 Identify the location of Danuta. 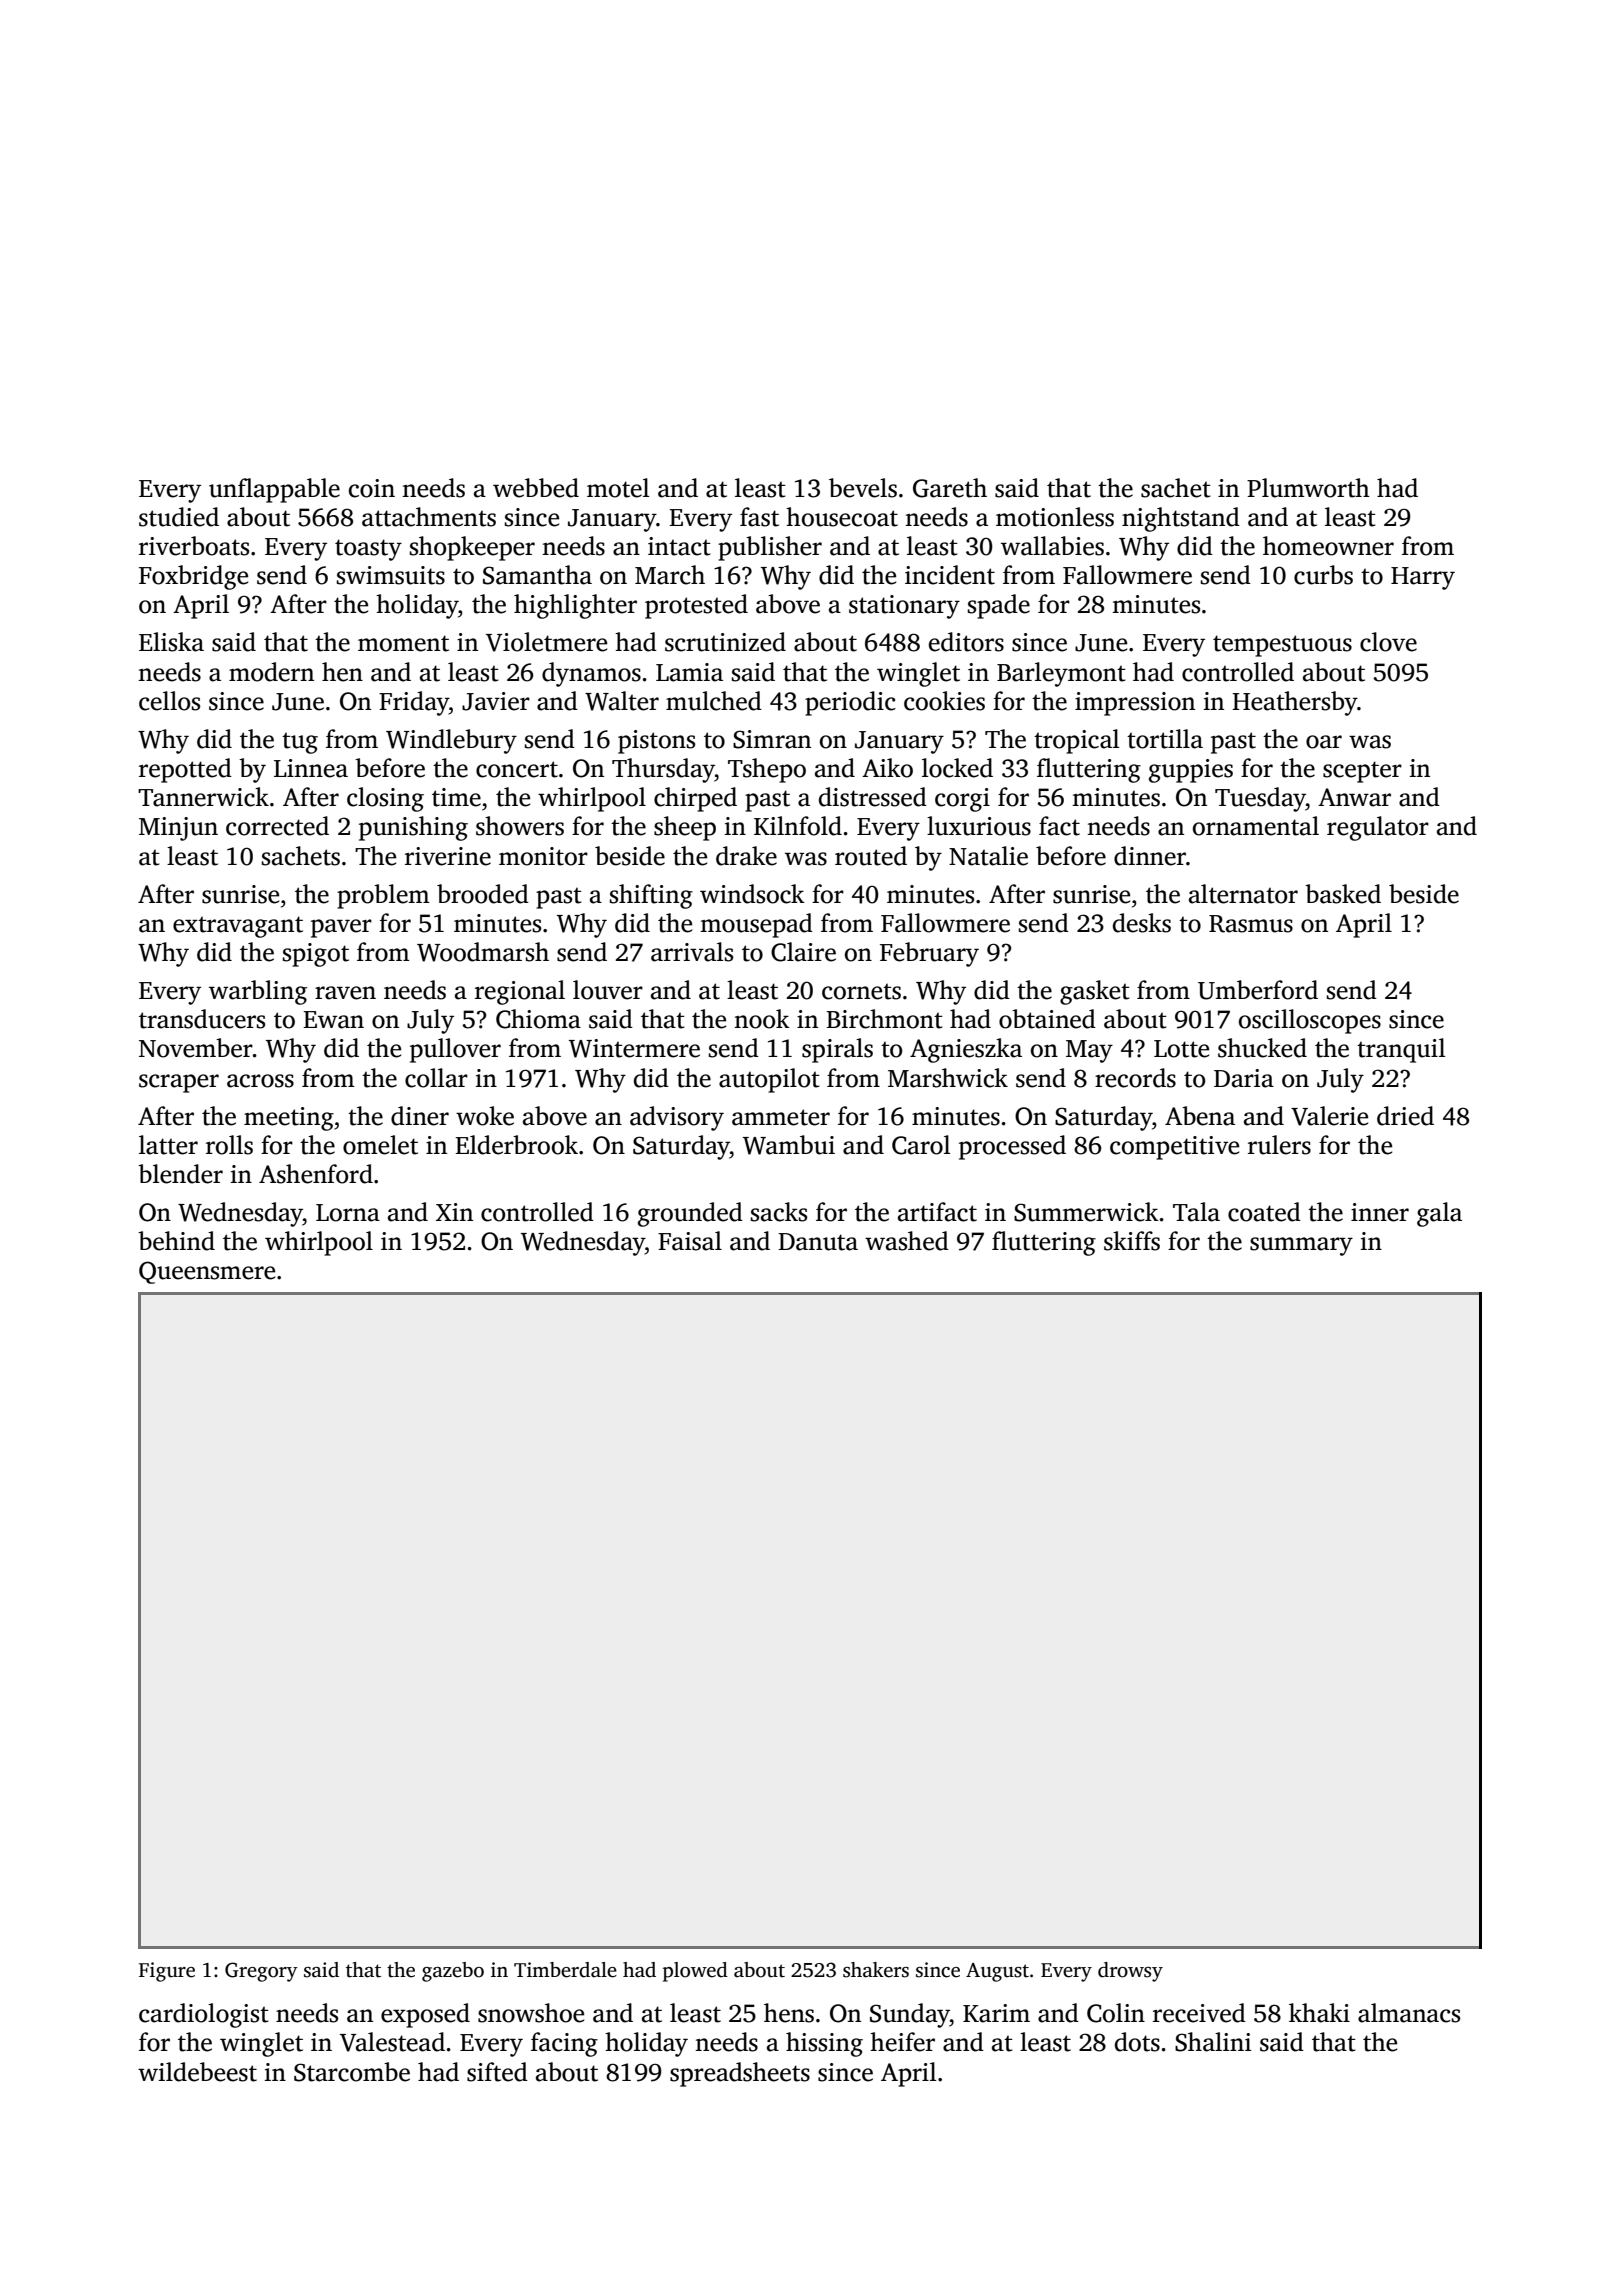
(818, 1242).
